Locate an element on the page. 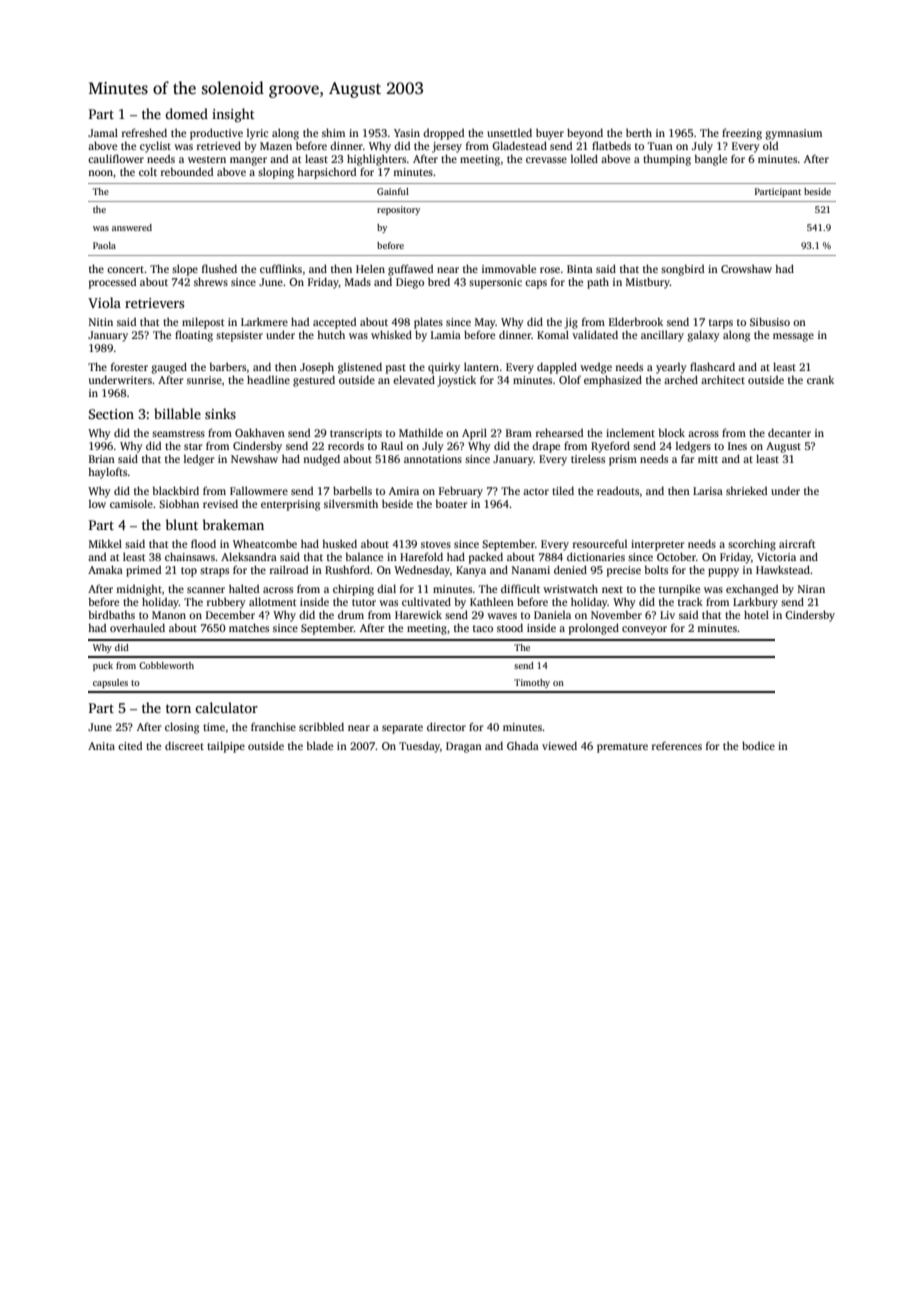 This page has height=1308, width=924. forester is located at coordinates (129, 366).
